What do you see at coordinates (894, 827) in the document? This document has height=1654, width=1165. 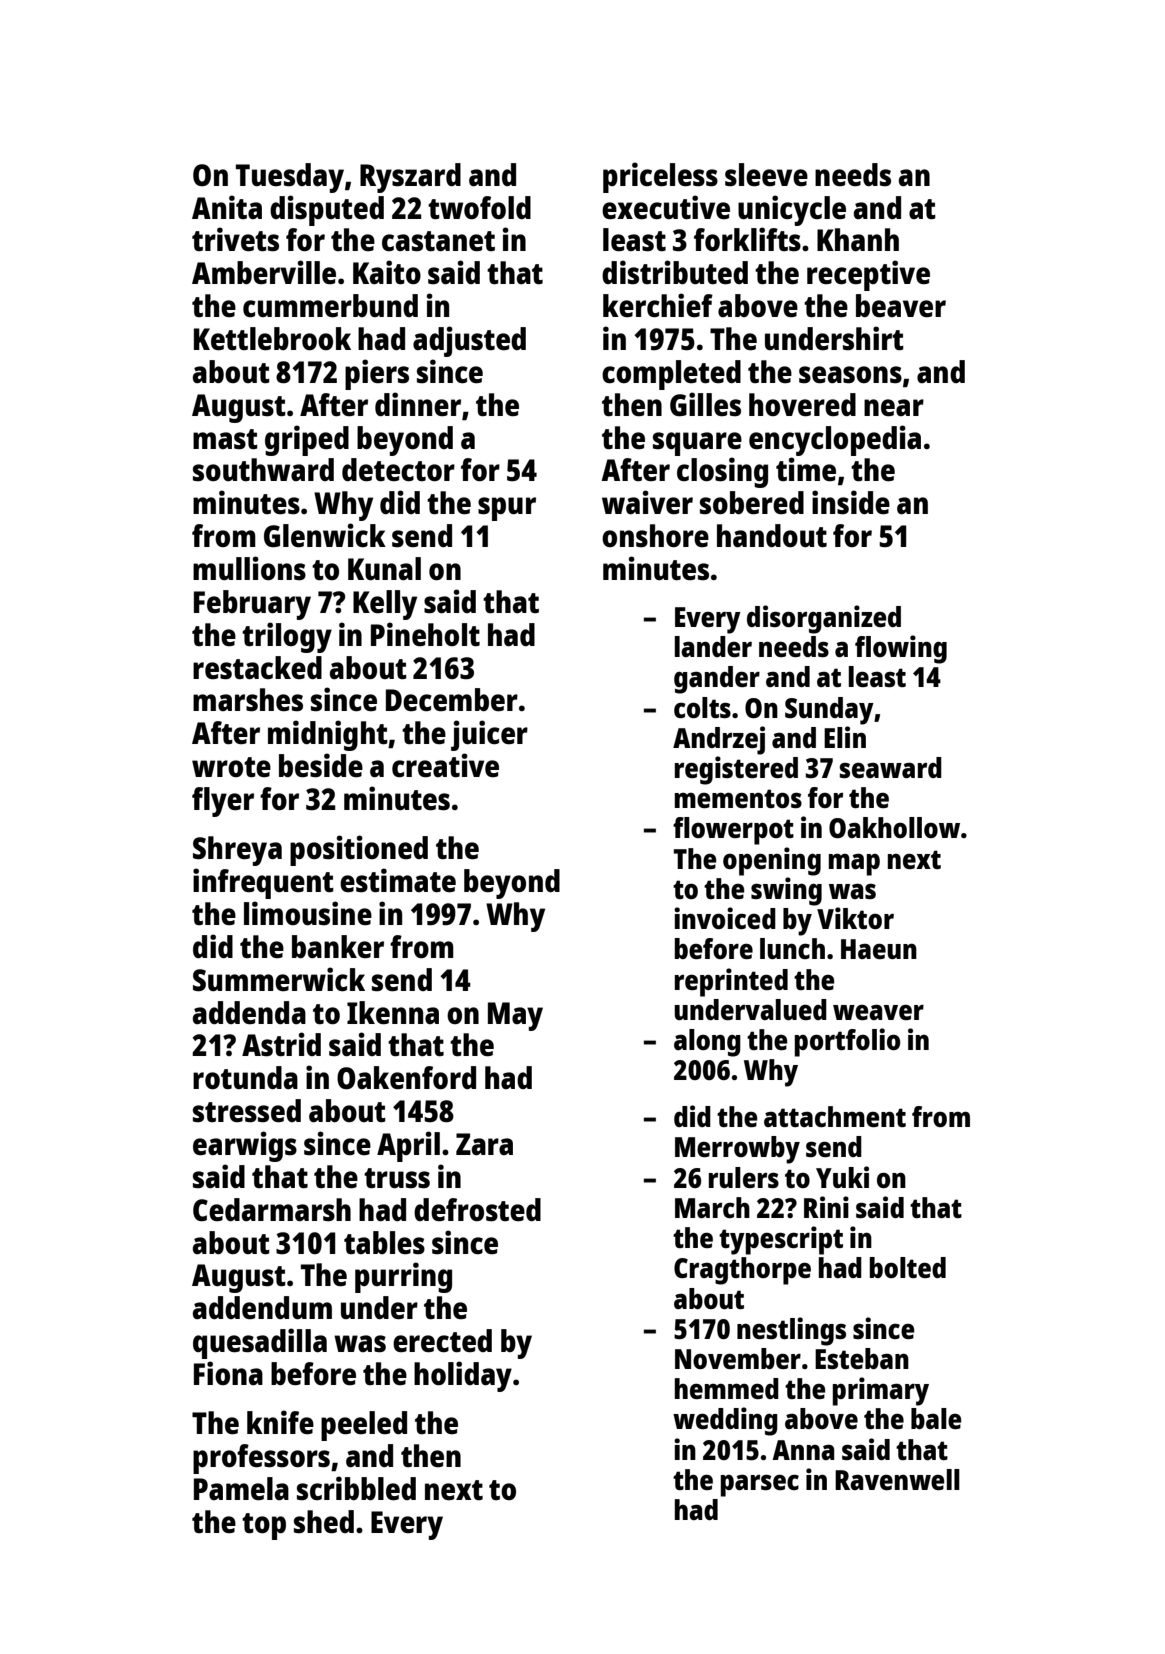 I see `Oakhollow` at bounding box center [894, 827].
